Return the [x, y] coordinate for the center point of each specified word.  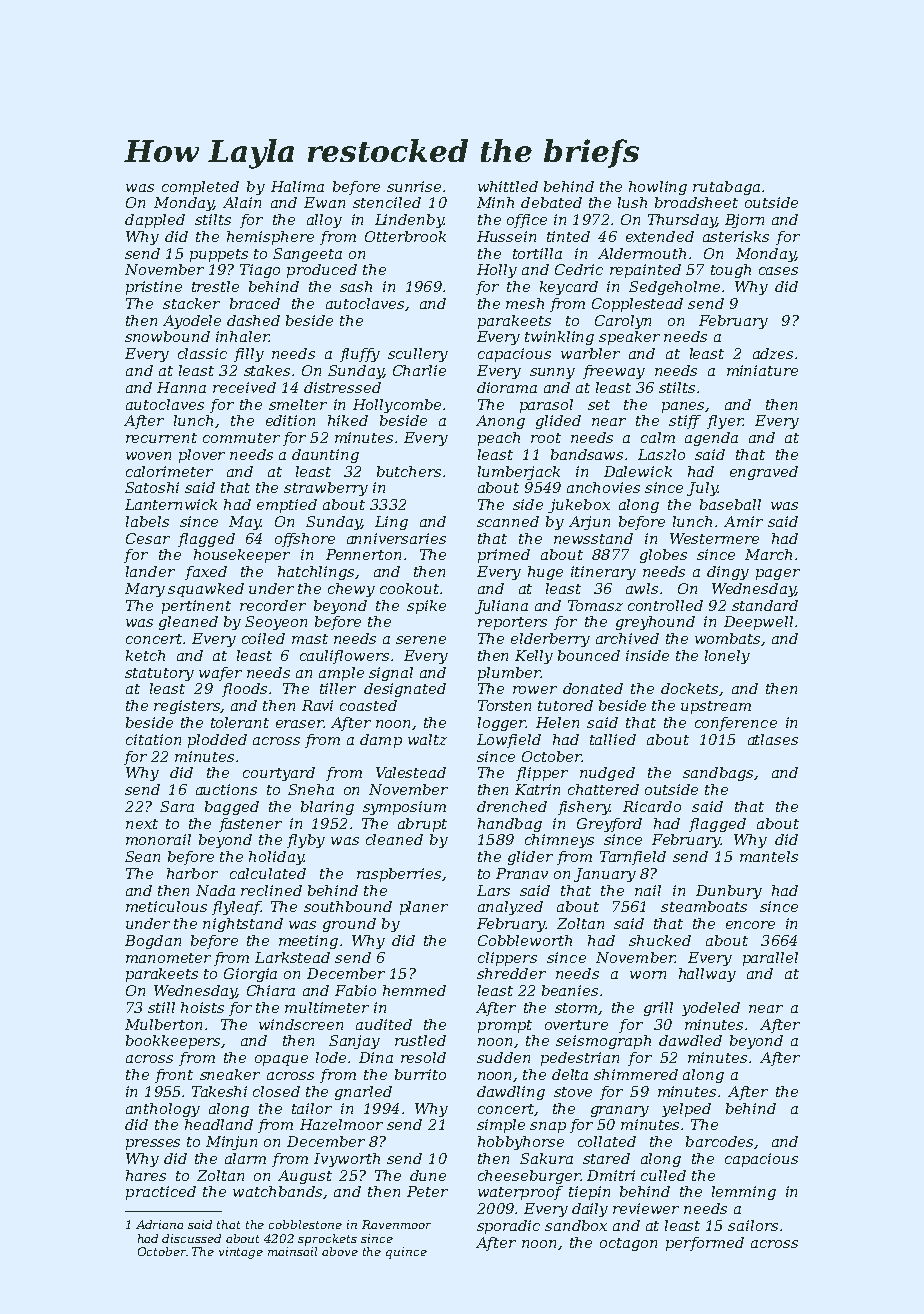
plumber [509, 674]
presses [153, 1144]
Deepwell [758, 623]
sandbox [576, 1225]
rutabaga [726, 188]
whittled [508, 186]
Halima [297, 186]
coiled [263, 638]
